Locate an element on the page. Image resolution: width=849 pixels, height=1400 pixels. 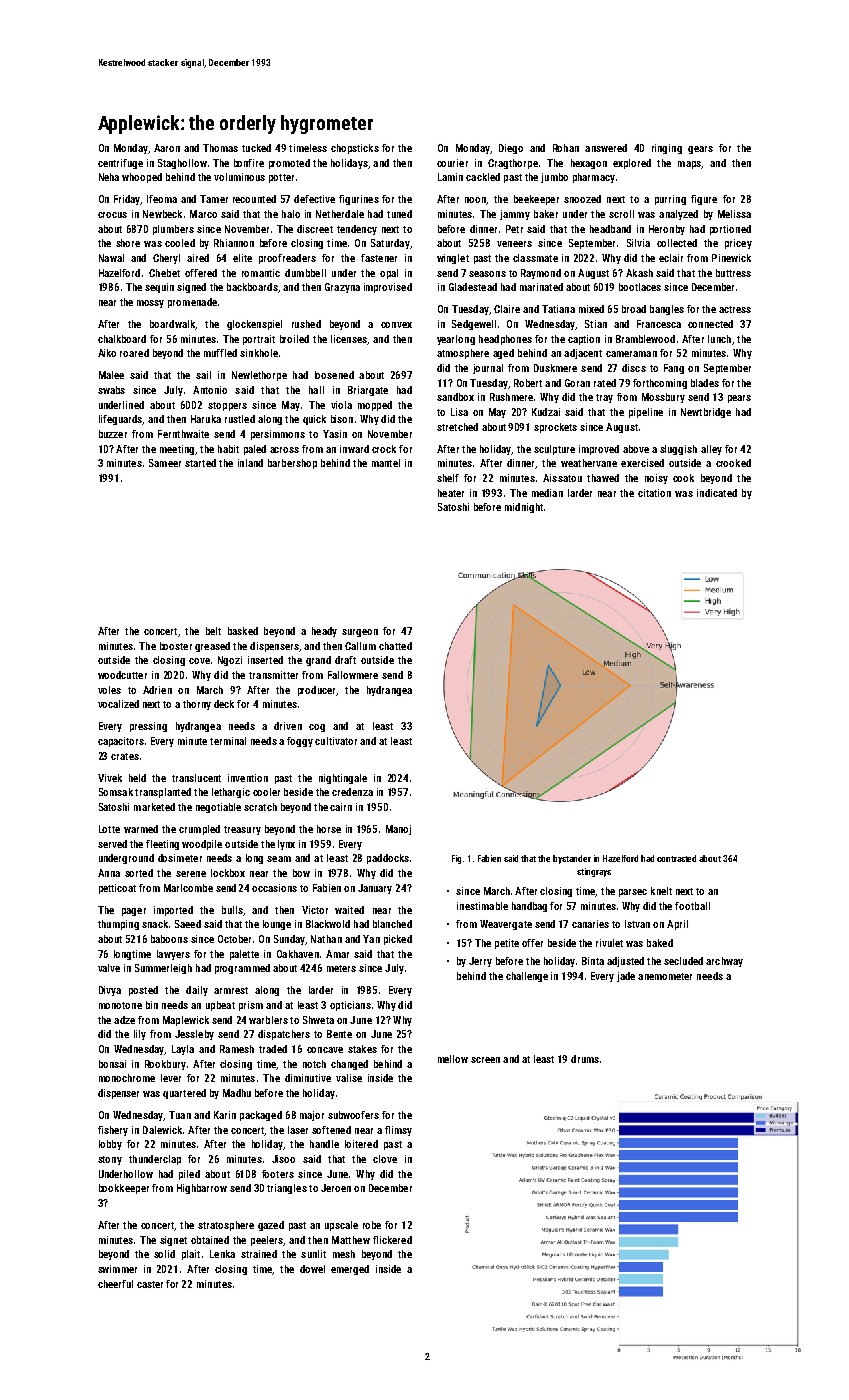
Diego is located at coordinates (511, 149).
